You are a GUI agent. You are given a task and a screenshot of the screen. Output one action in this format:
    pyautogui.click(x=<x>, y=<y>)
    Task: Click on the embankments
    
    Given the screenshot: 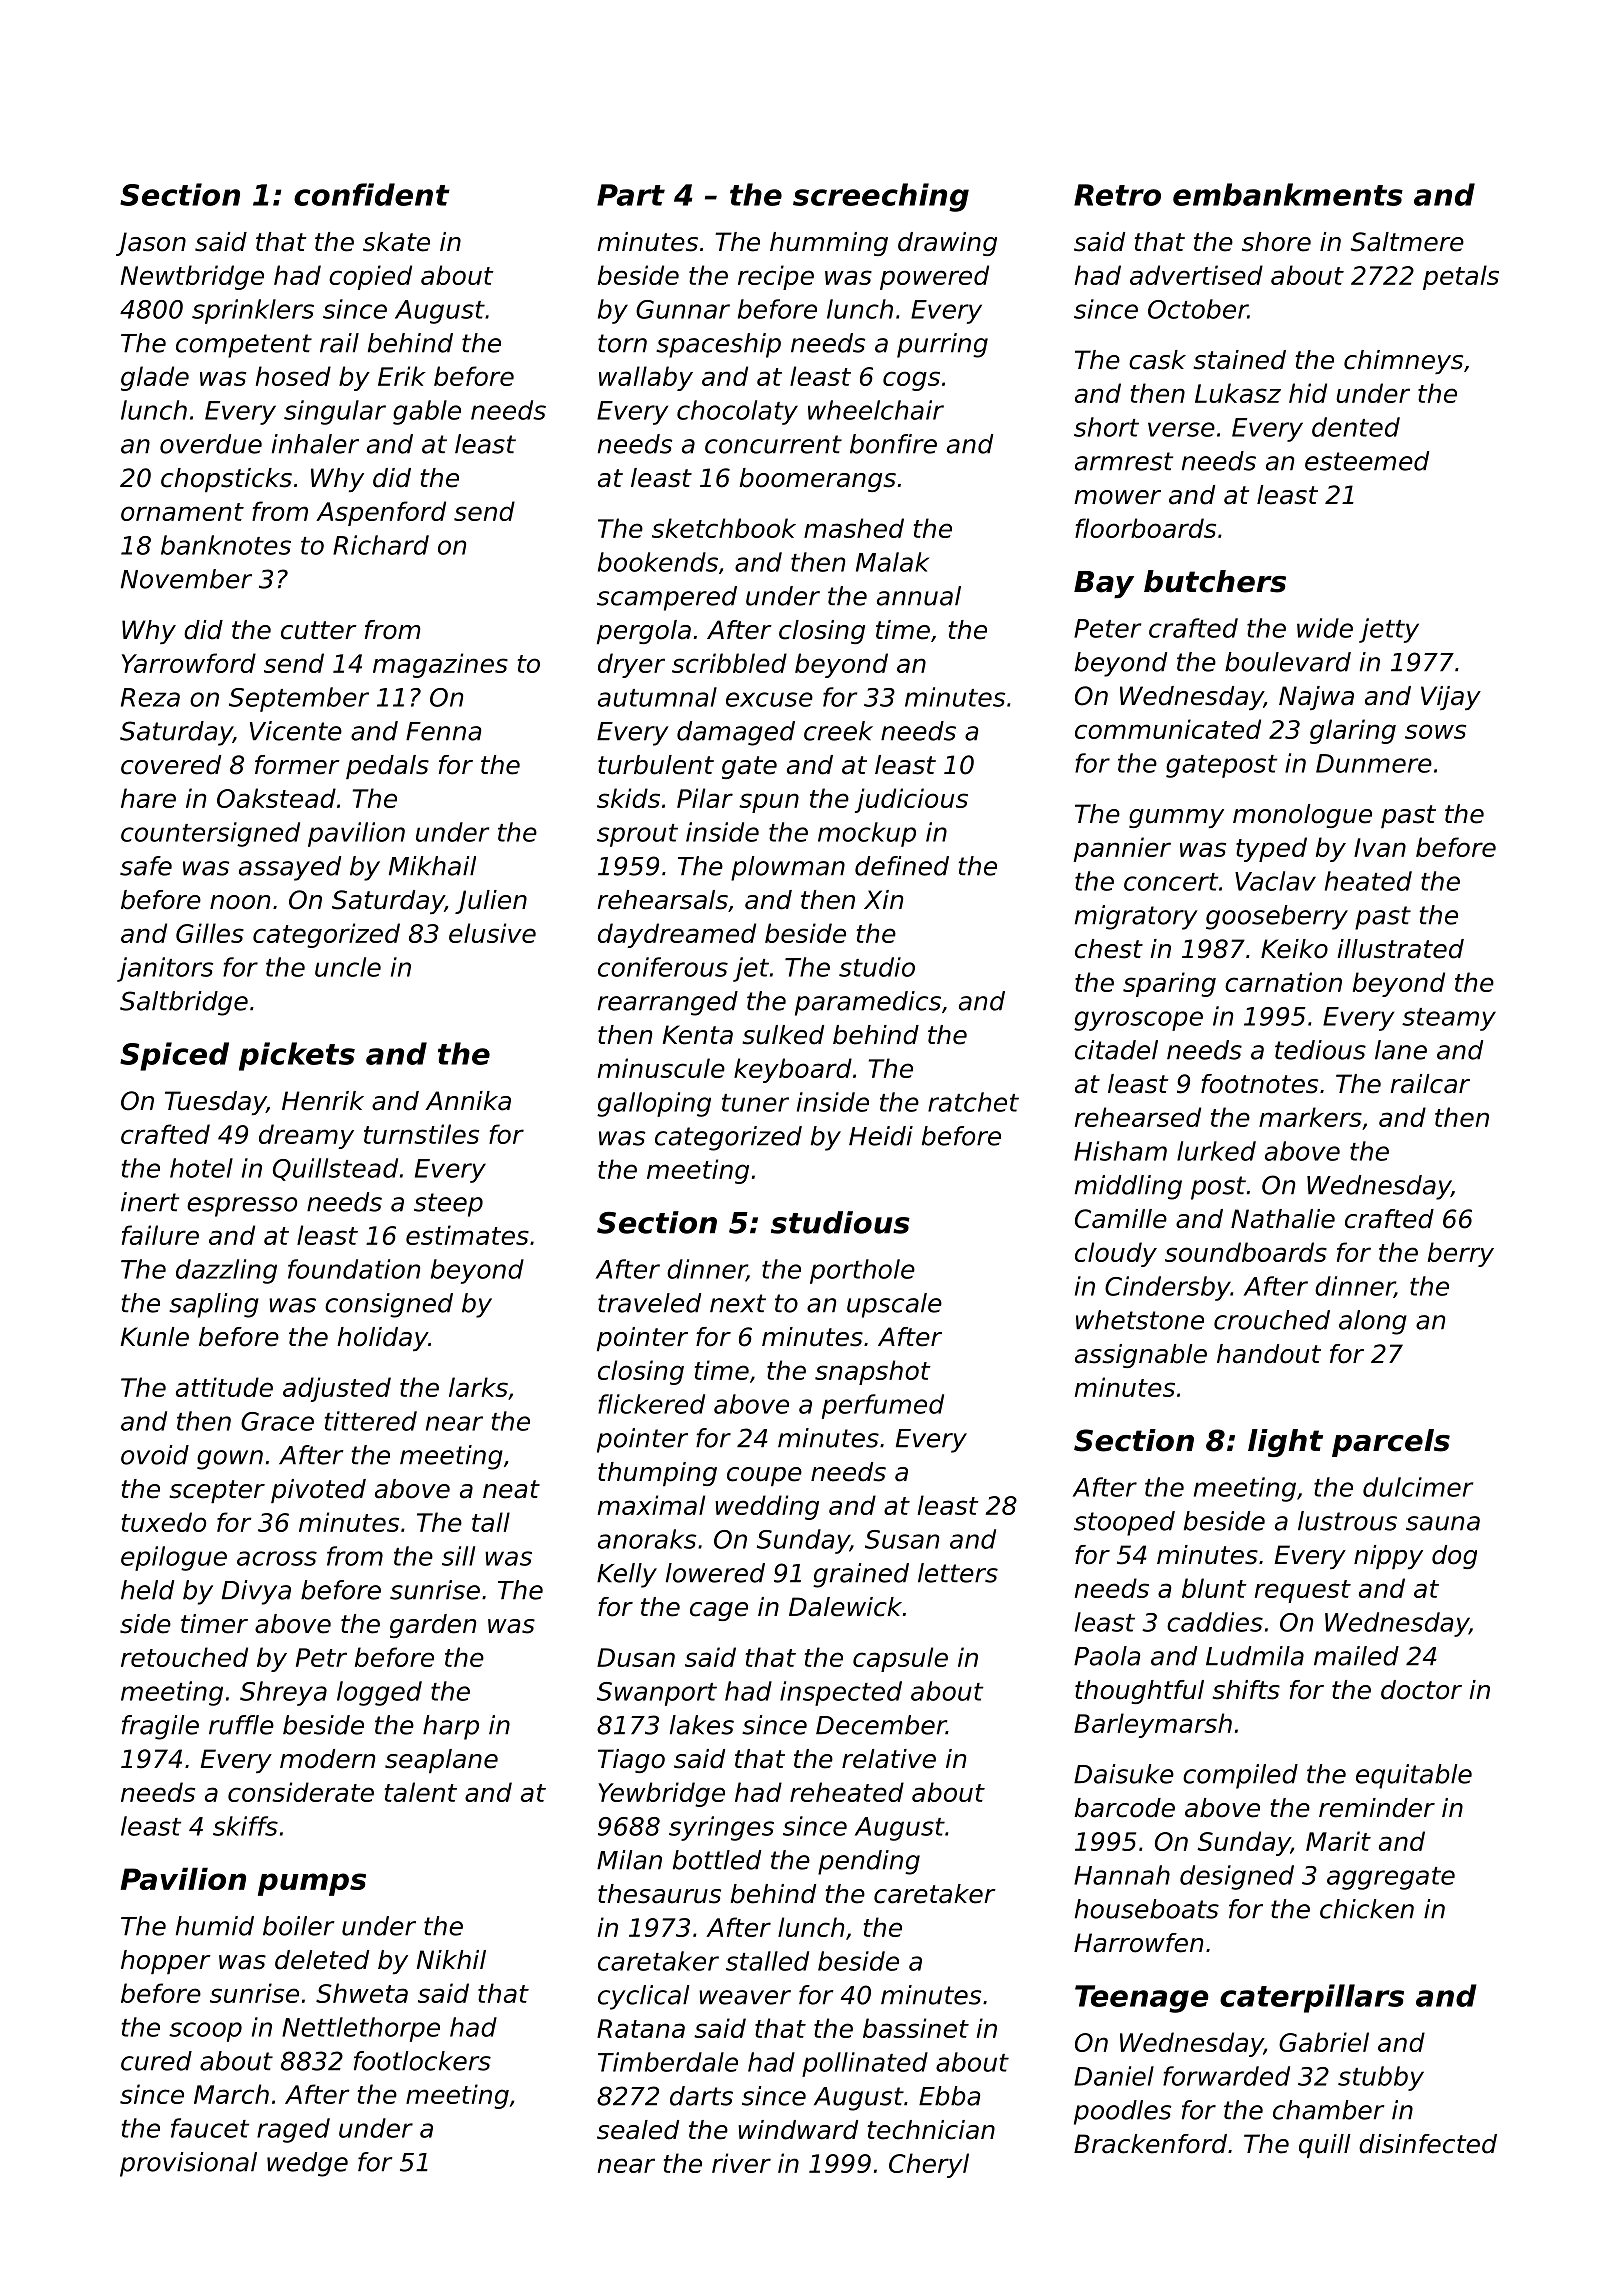 What is the action you would take?
    pyautogui.click(x=1288, y=194)
